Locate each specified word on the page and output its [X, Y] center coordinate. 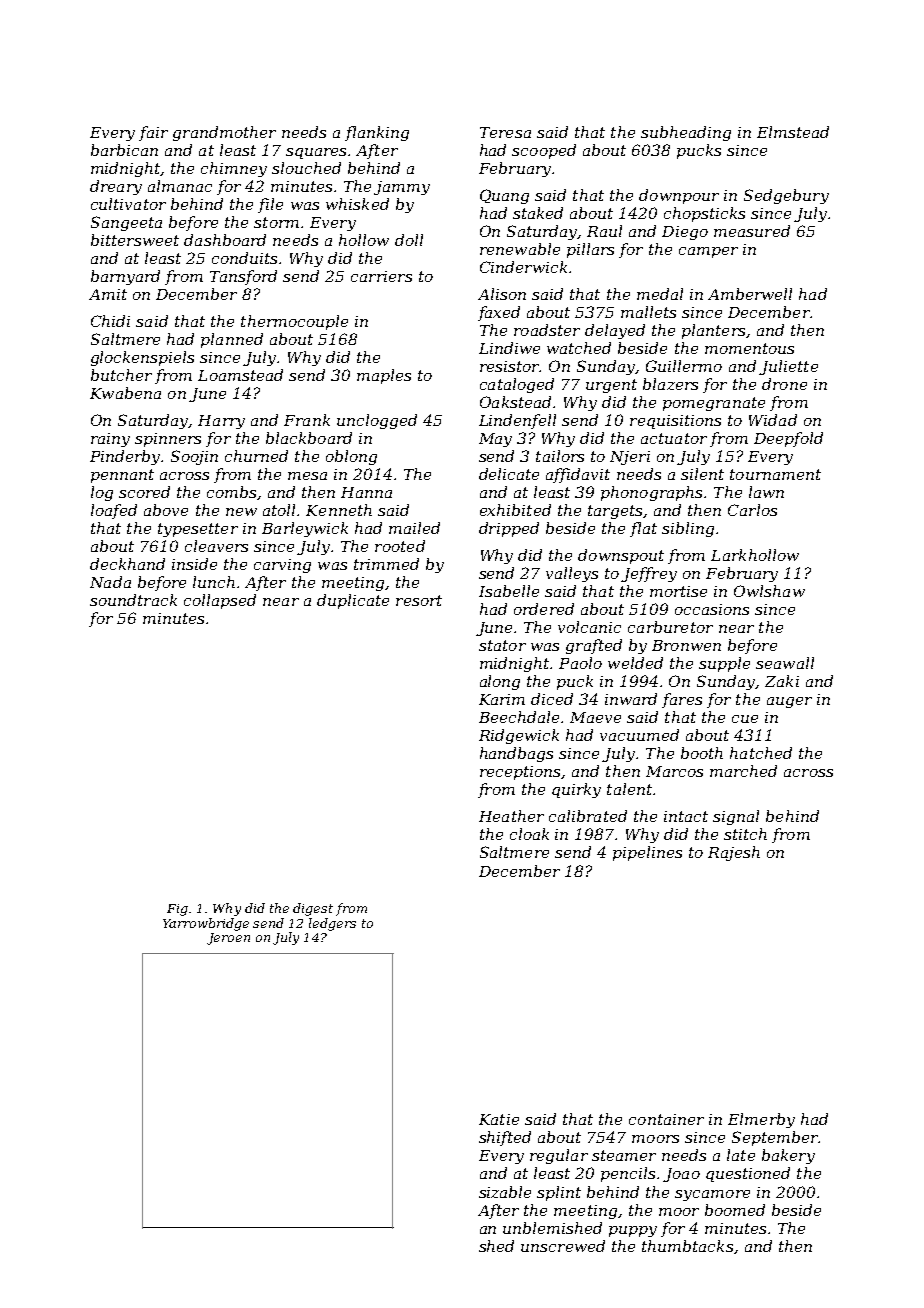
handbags [516, 754]
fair [153, 133]
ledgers [332, 924]
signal [736, 817]
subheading [686, 133]
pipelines [647, 853]
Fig [177, 910]
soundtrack [133, 600]
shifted [505, 1138]
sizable [505, 1192]
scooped [544, 151]
